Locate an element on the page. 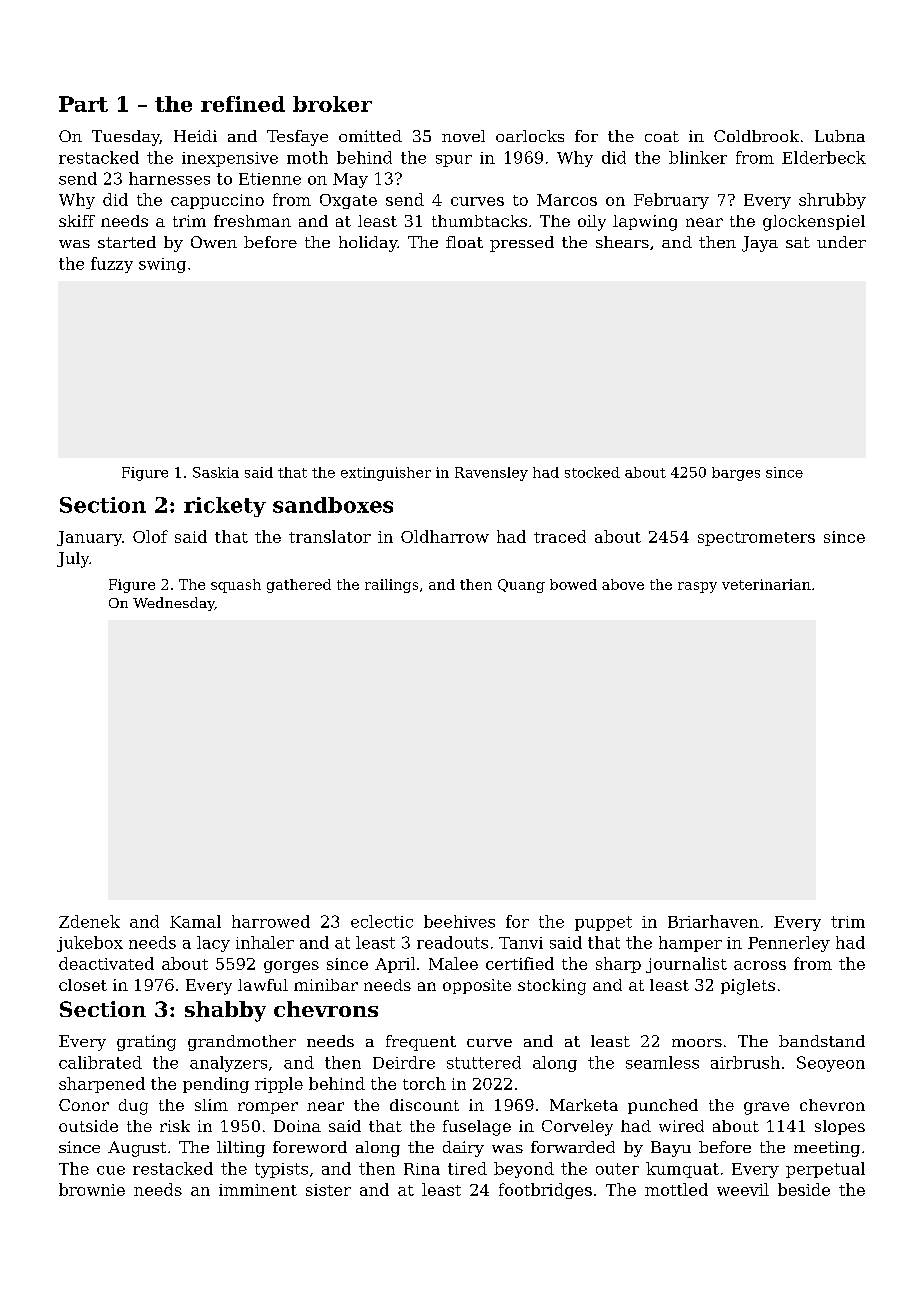 The image size is (924, 1308). shears is located at coordinates (622, 242).
